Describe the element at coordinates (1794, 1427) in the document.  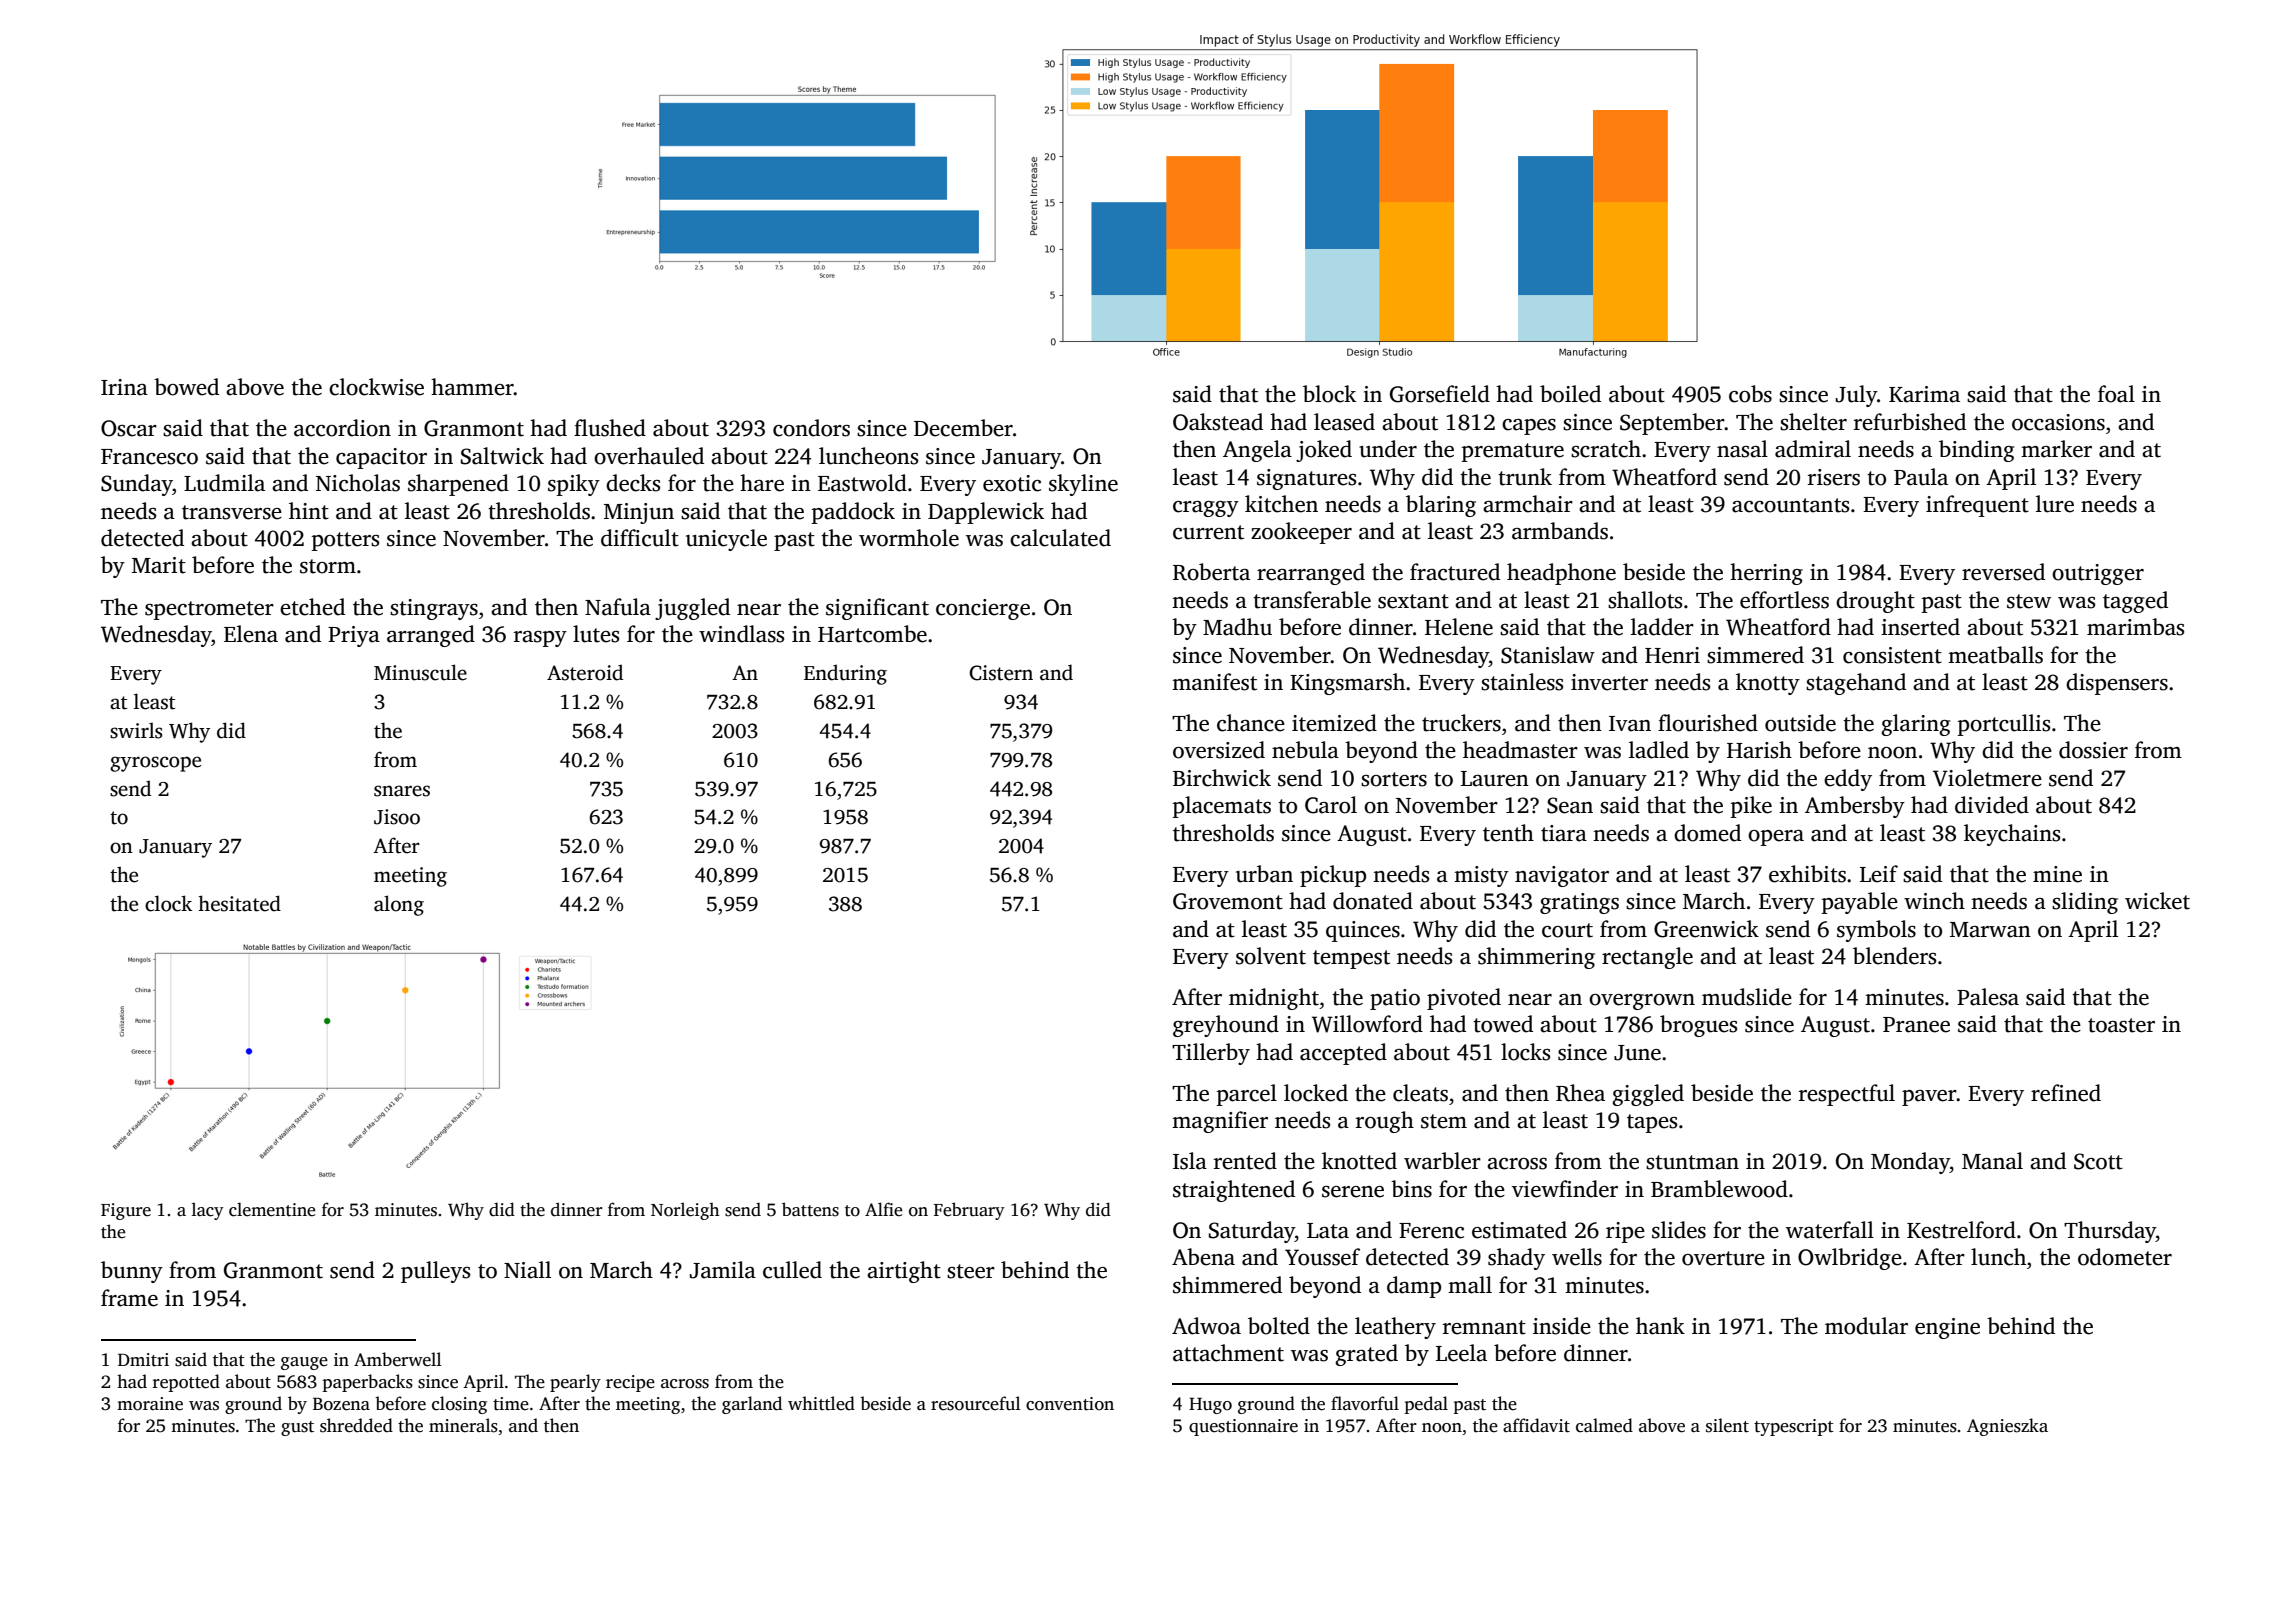
I see `typescript` at that location.
